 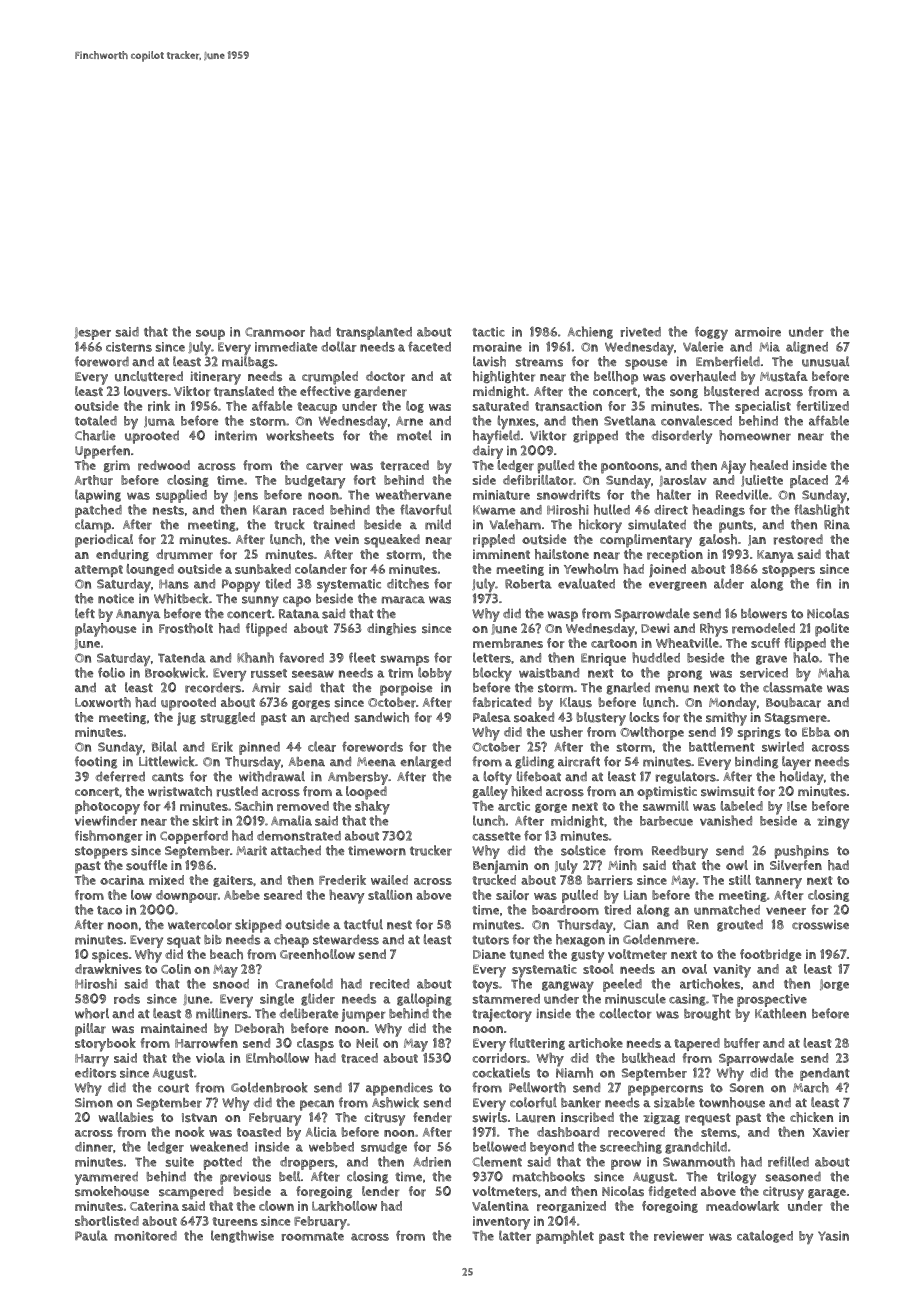 I want to click on soup, so click(x=210, y=334).
